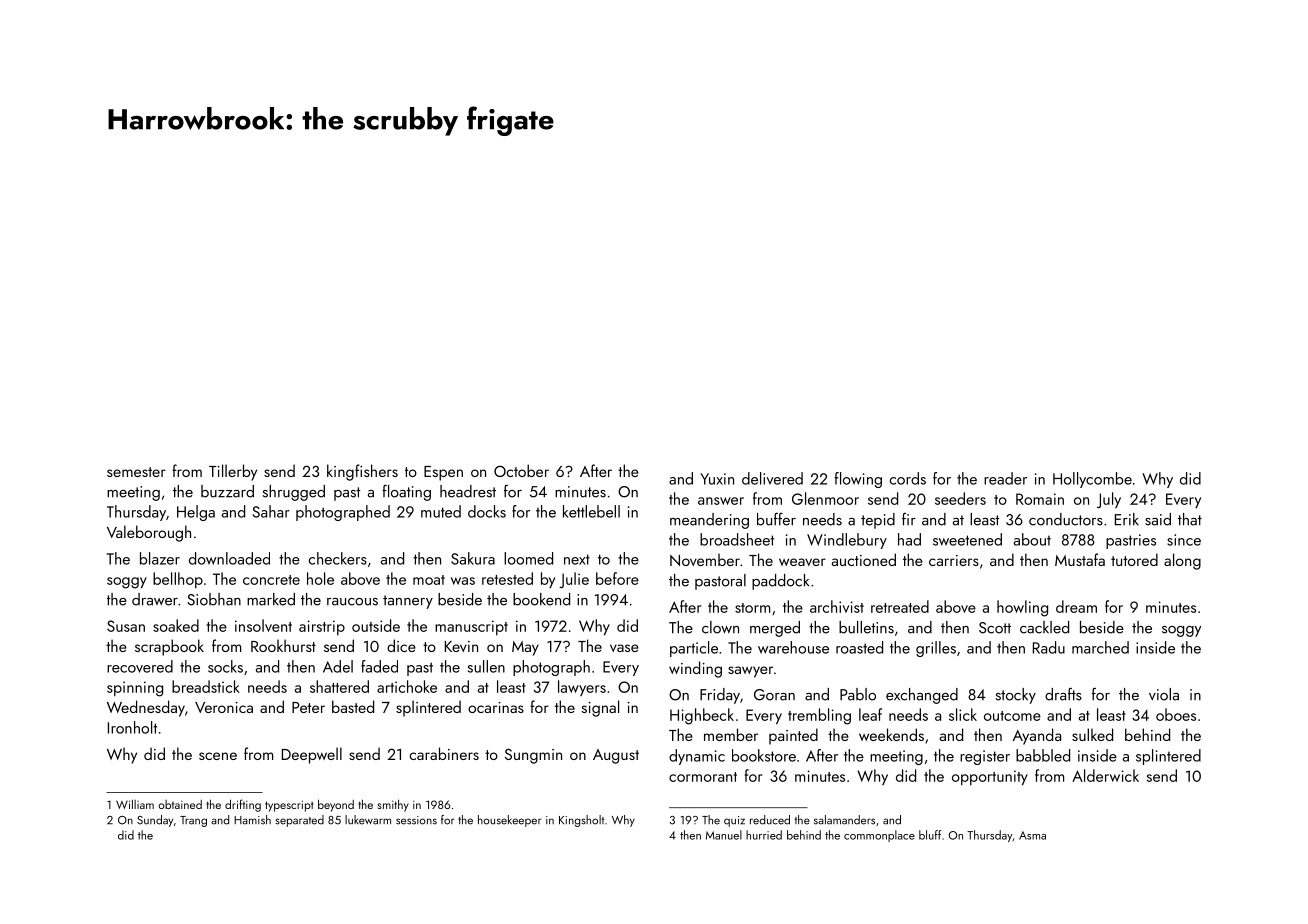 This page has width=1308, height=924. Describe the element at coordinates (825, 498) in the page. I see `Glenmoor` at that location.
